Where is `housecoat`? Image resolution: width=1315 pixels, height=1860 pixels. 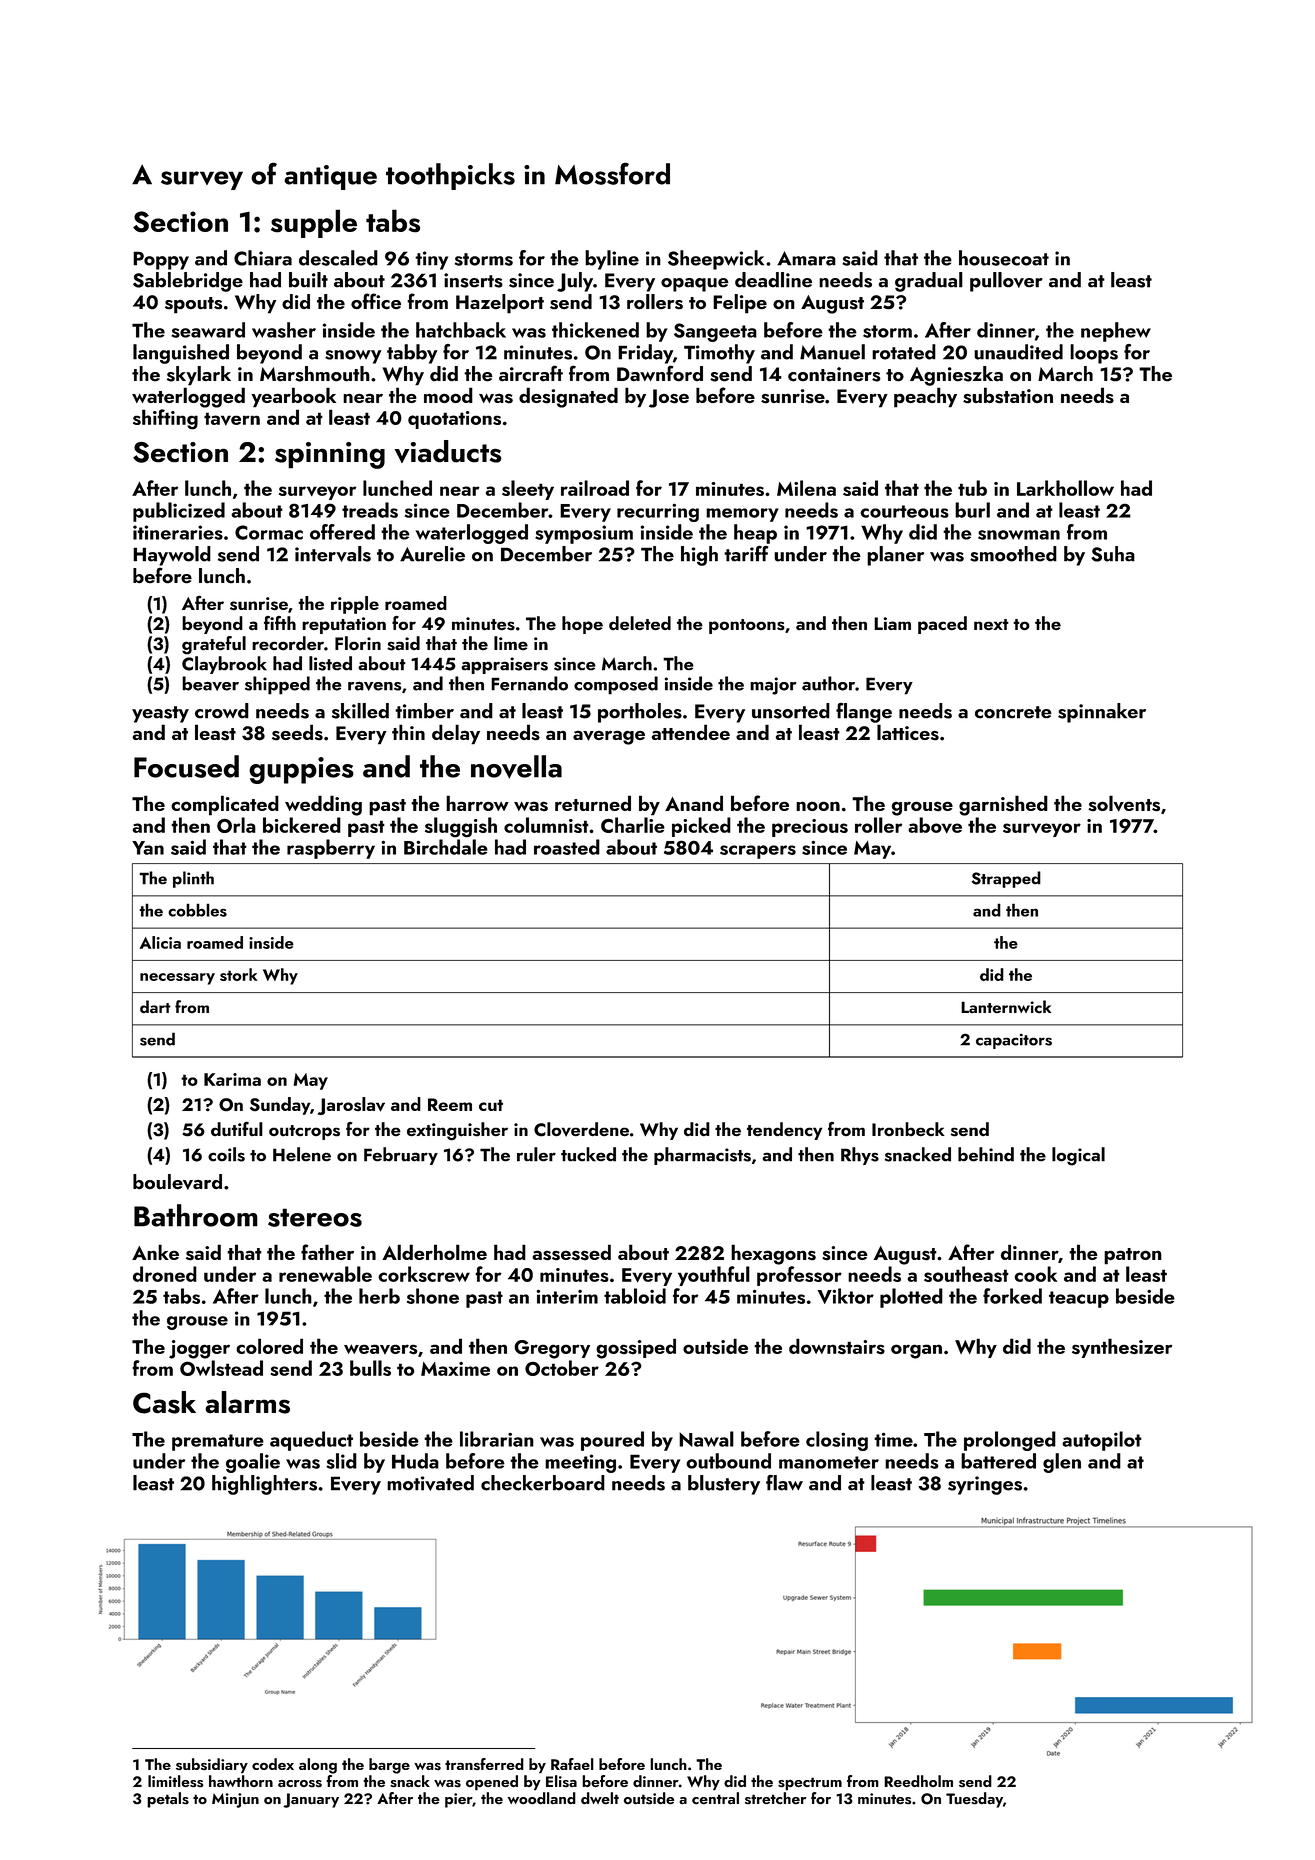
housecoat is located at coordinates (1004, 258).
